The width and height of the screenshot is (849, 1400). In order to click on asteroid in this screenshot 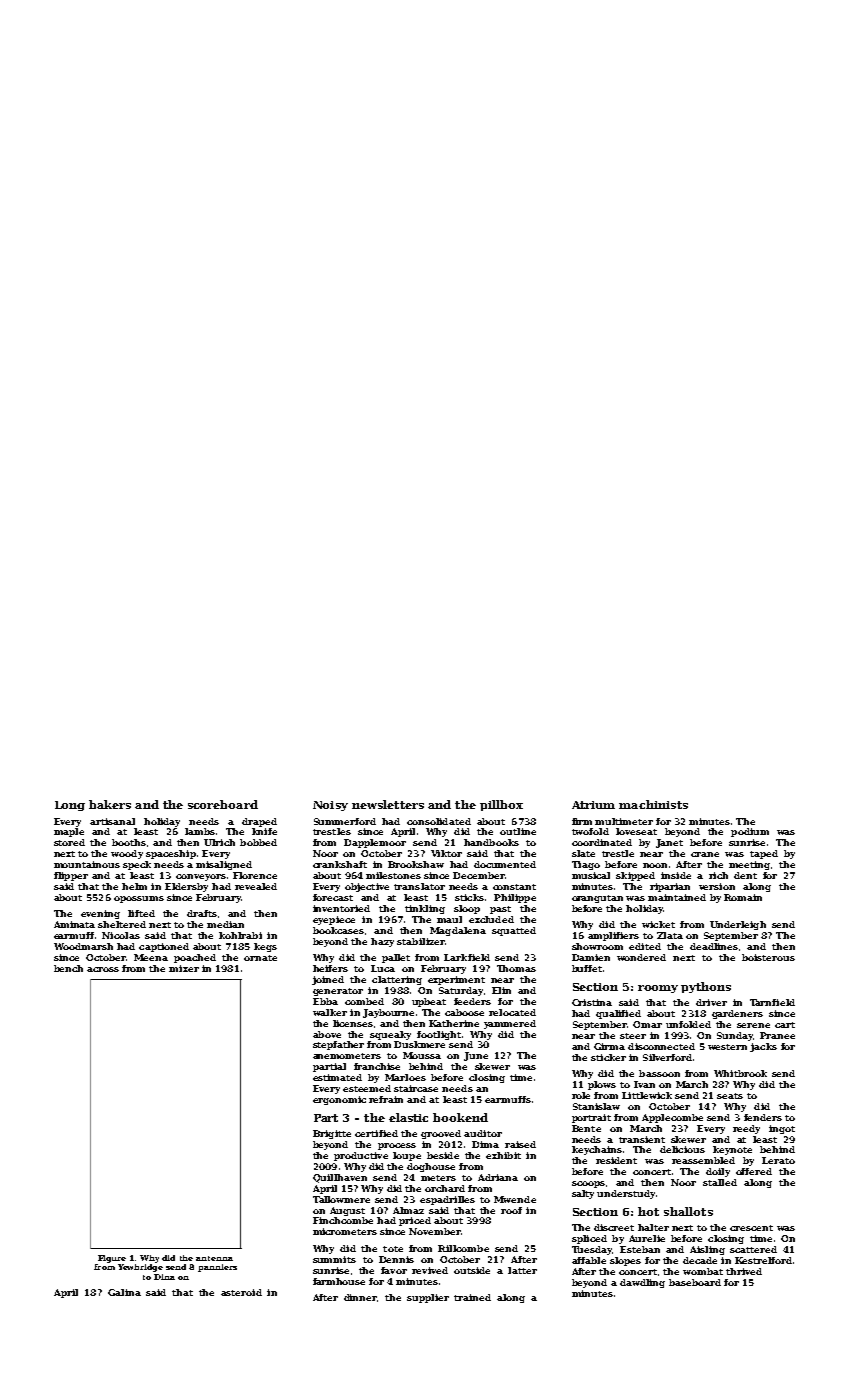, I will do `click(241, 1292)`.
